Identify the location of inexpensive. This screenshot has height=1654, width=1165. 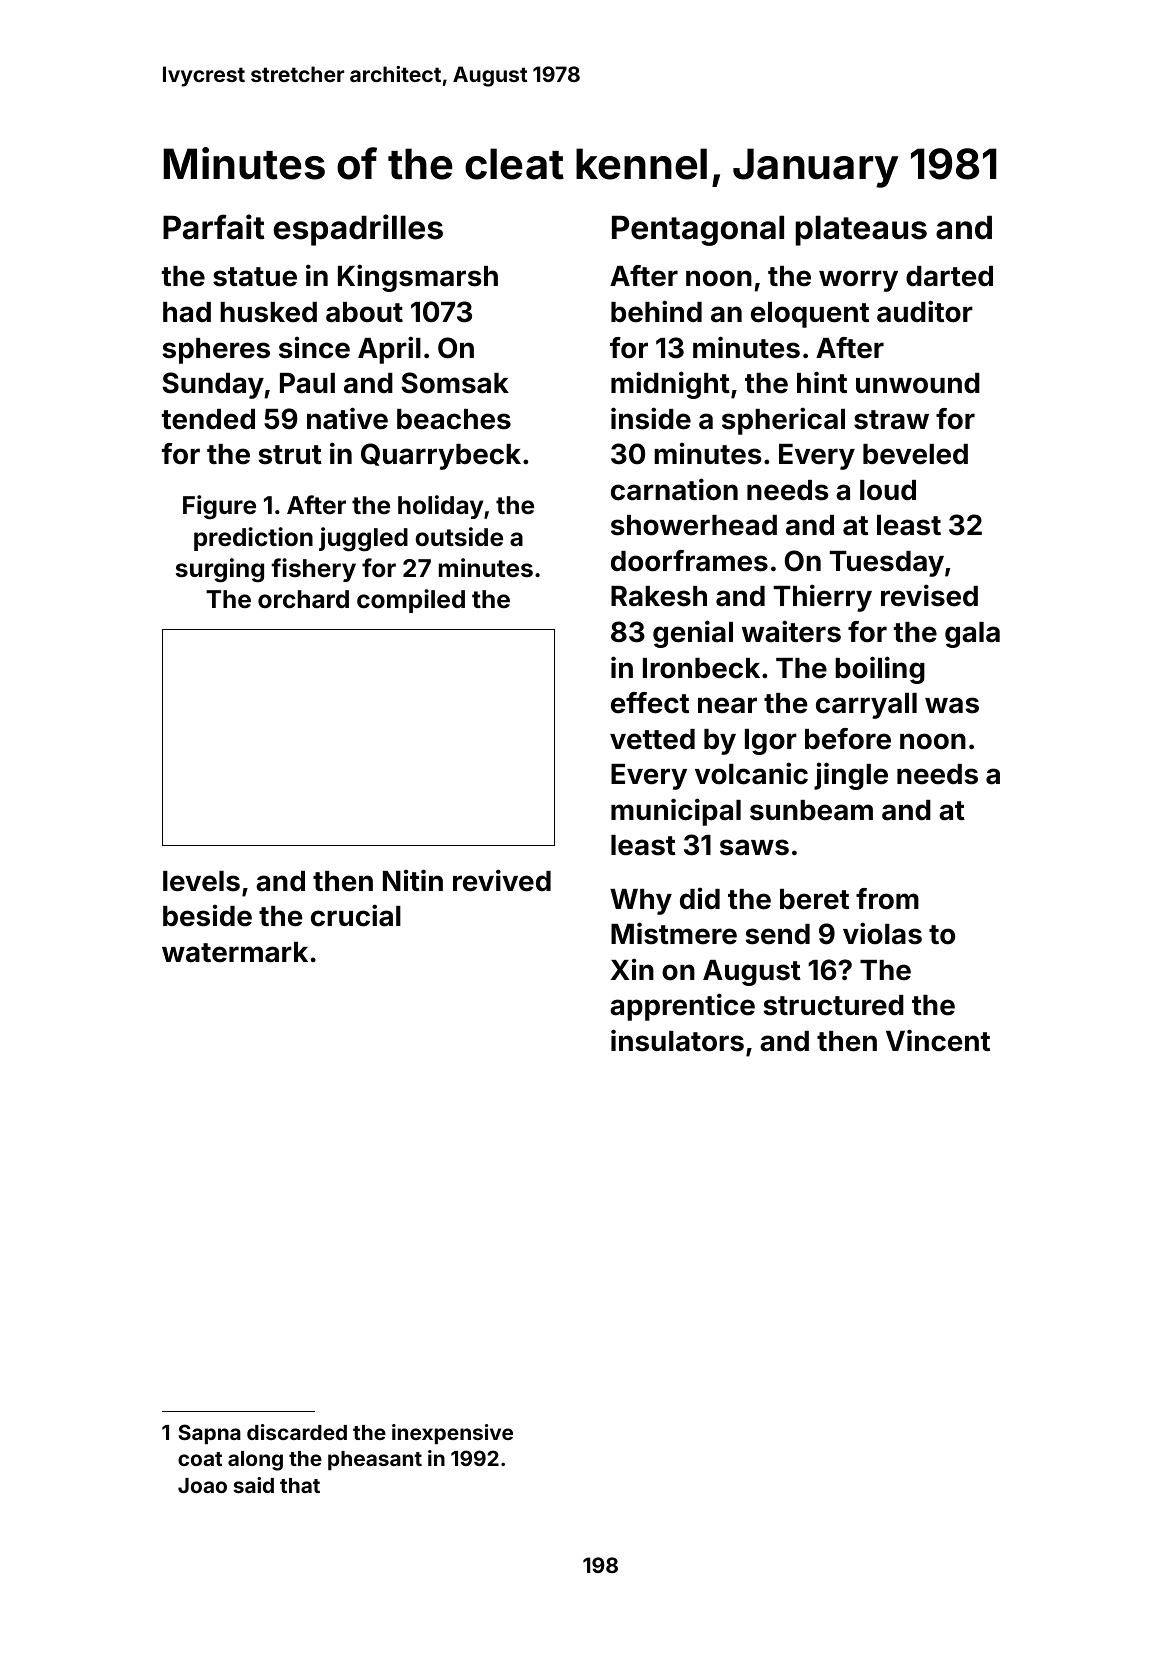
(452, 1434).
